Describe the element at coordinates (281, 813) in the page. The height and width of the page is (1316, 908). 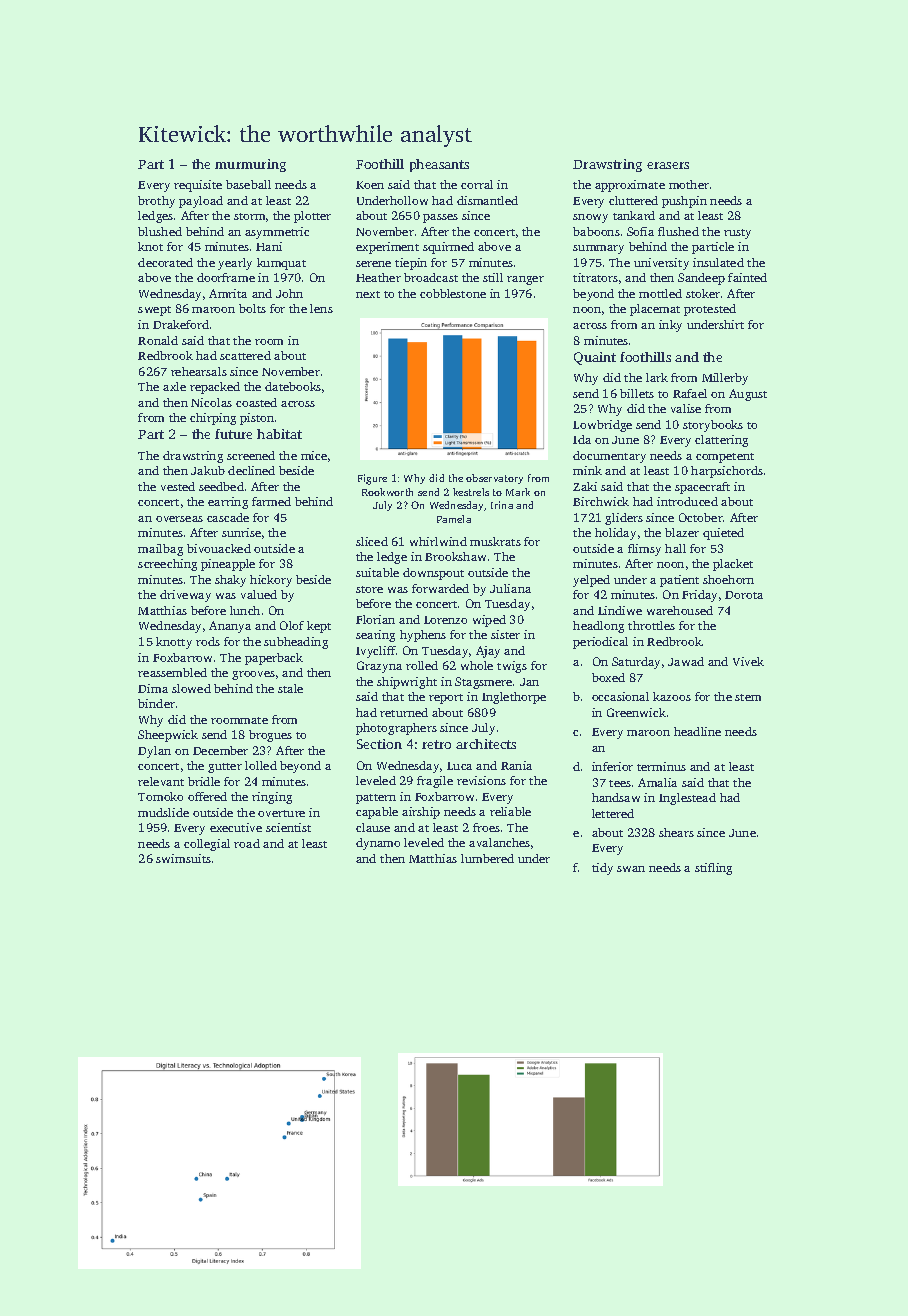
I see `overture` at that location.
